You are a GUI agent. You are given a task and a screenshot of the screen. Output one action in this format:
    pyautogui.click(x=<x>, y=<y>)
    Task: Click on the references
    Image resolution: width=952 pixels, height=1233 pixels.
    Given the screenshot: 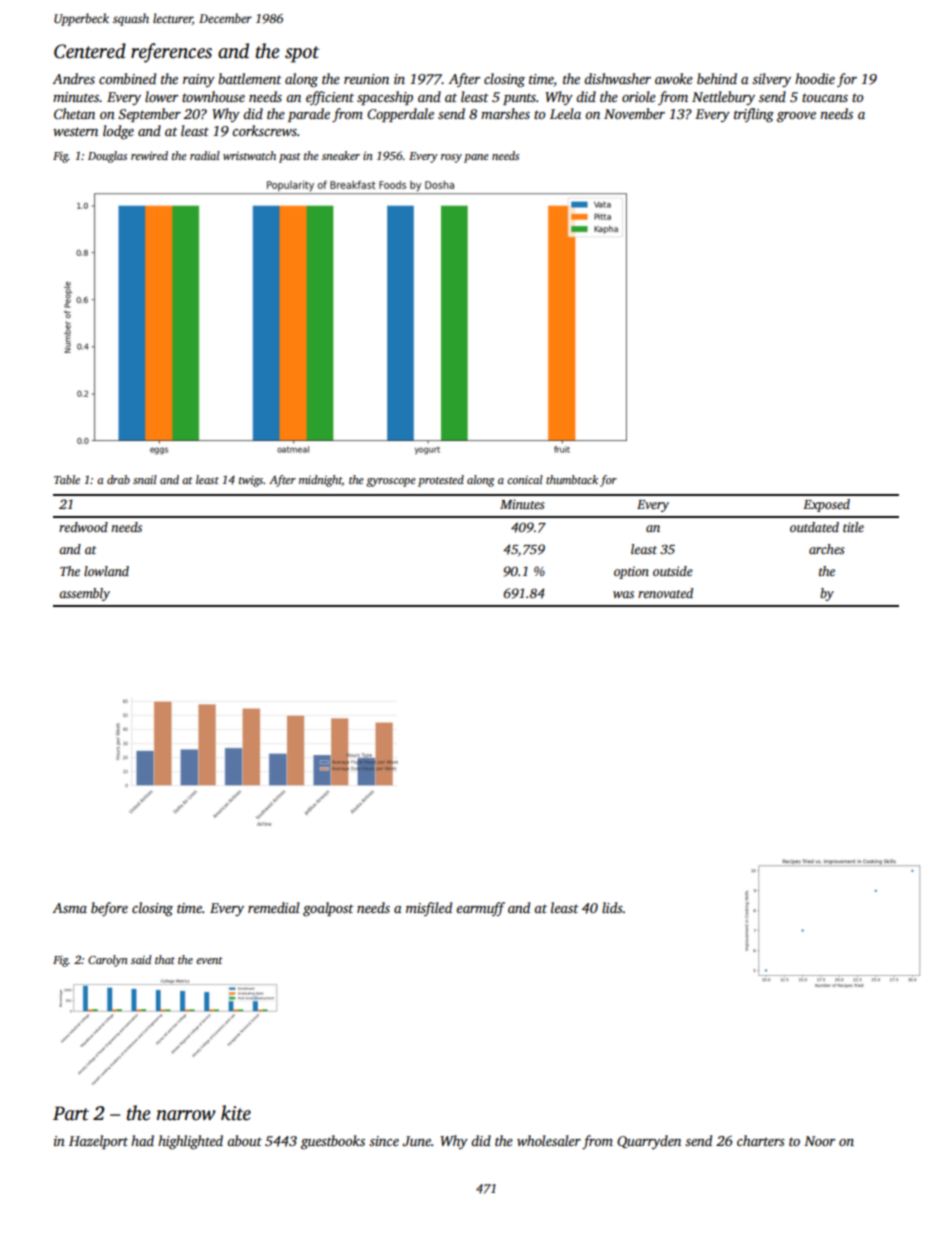 What is the action you would take?
    pyautogui.click(x=171, y=53)
